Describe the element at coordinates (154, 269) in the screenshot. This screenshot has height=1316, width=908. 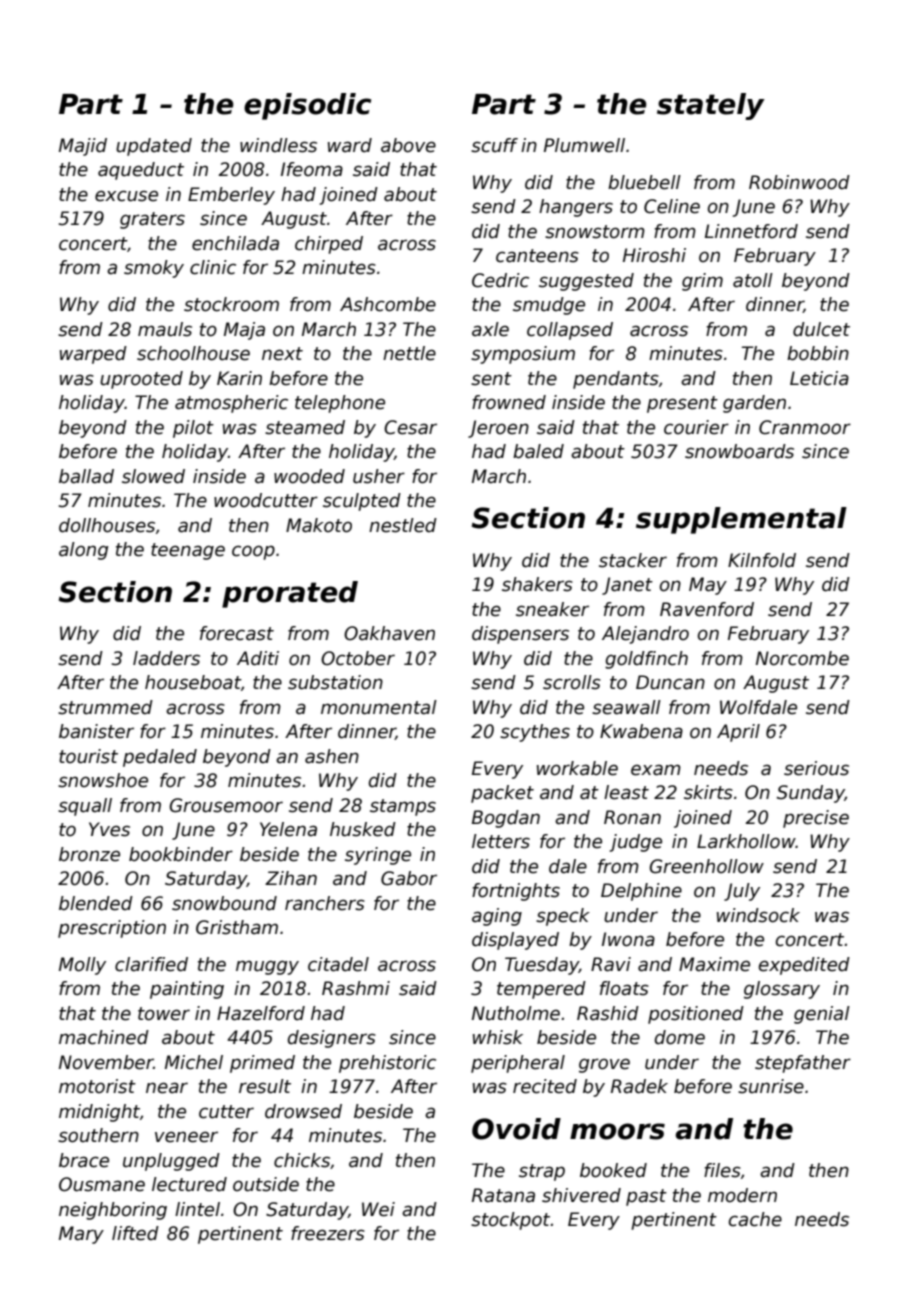
I see `smoky` at that location.
